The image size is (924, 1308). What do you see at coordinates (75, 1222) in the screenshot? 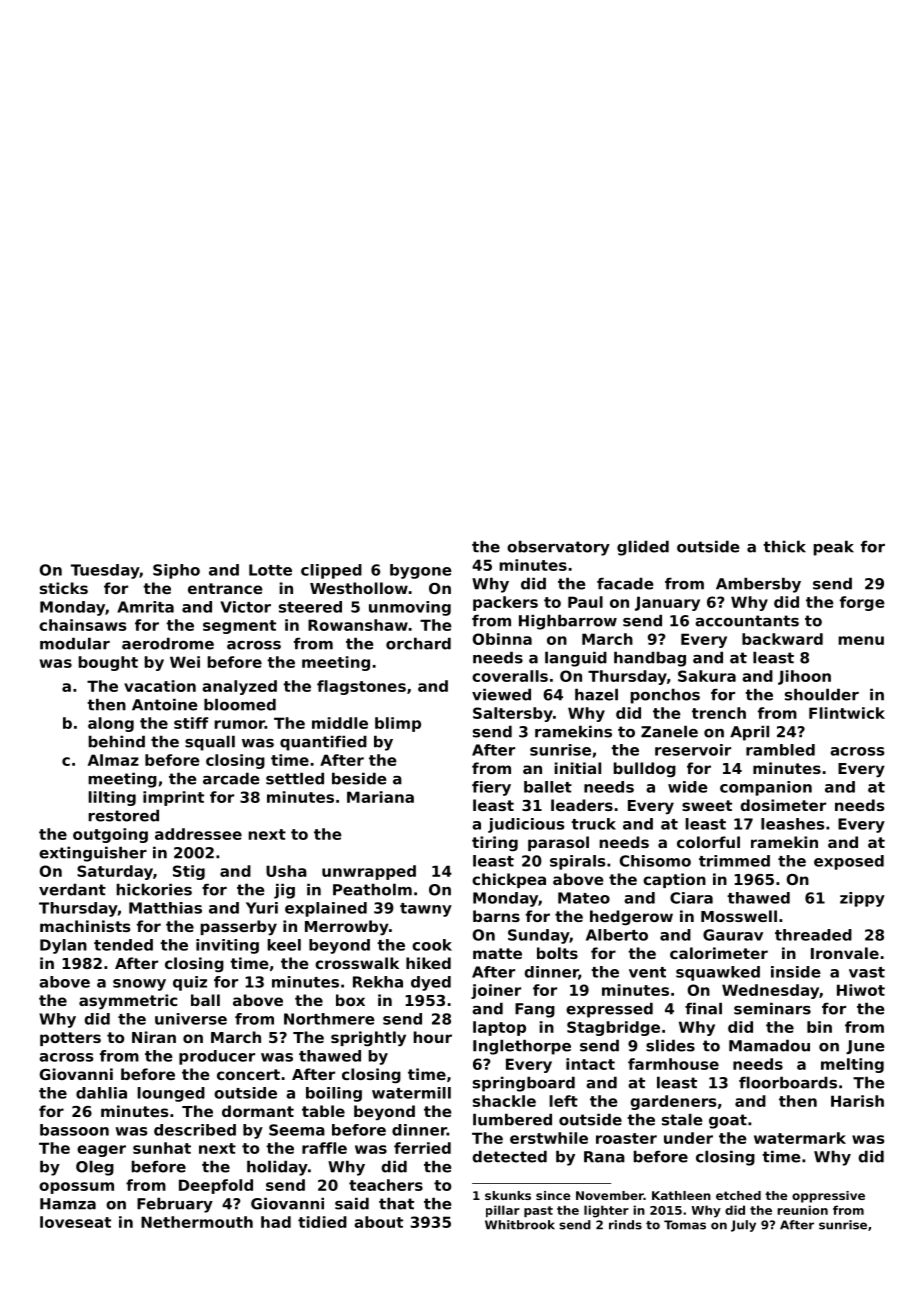
I see `loveseat` at bounding box center [75, 1222].
